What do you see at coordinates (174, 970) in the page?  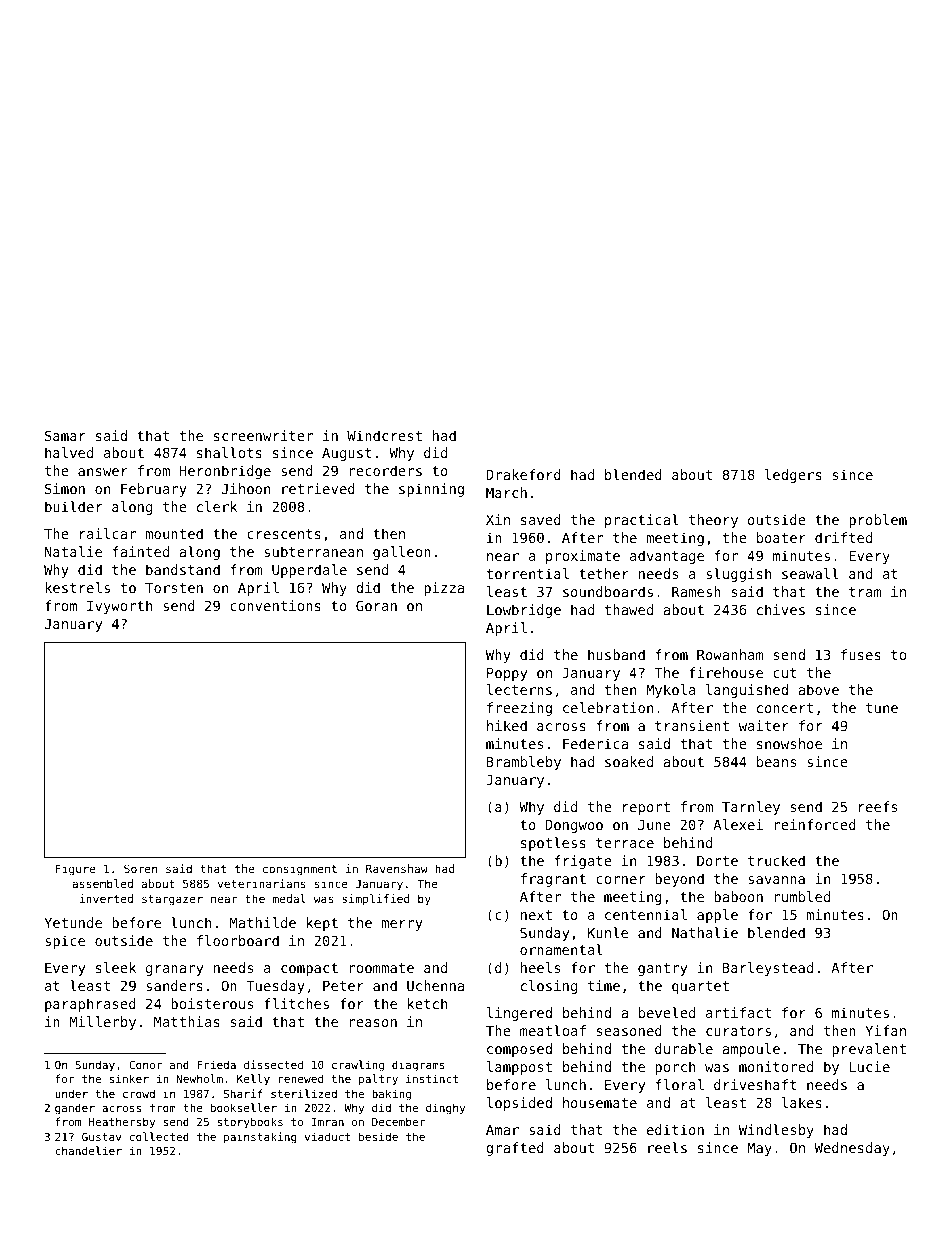 I see `granary` at bounding box center [174, 970].
